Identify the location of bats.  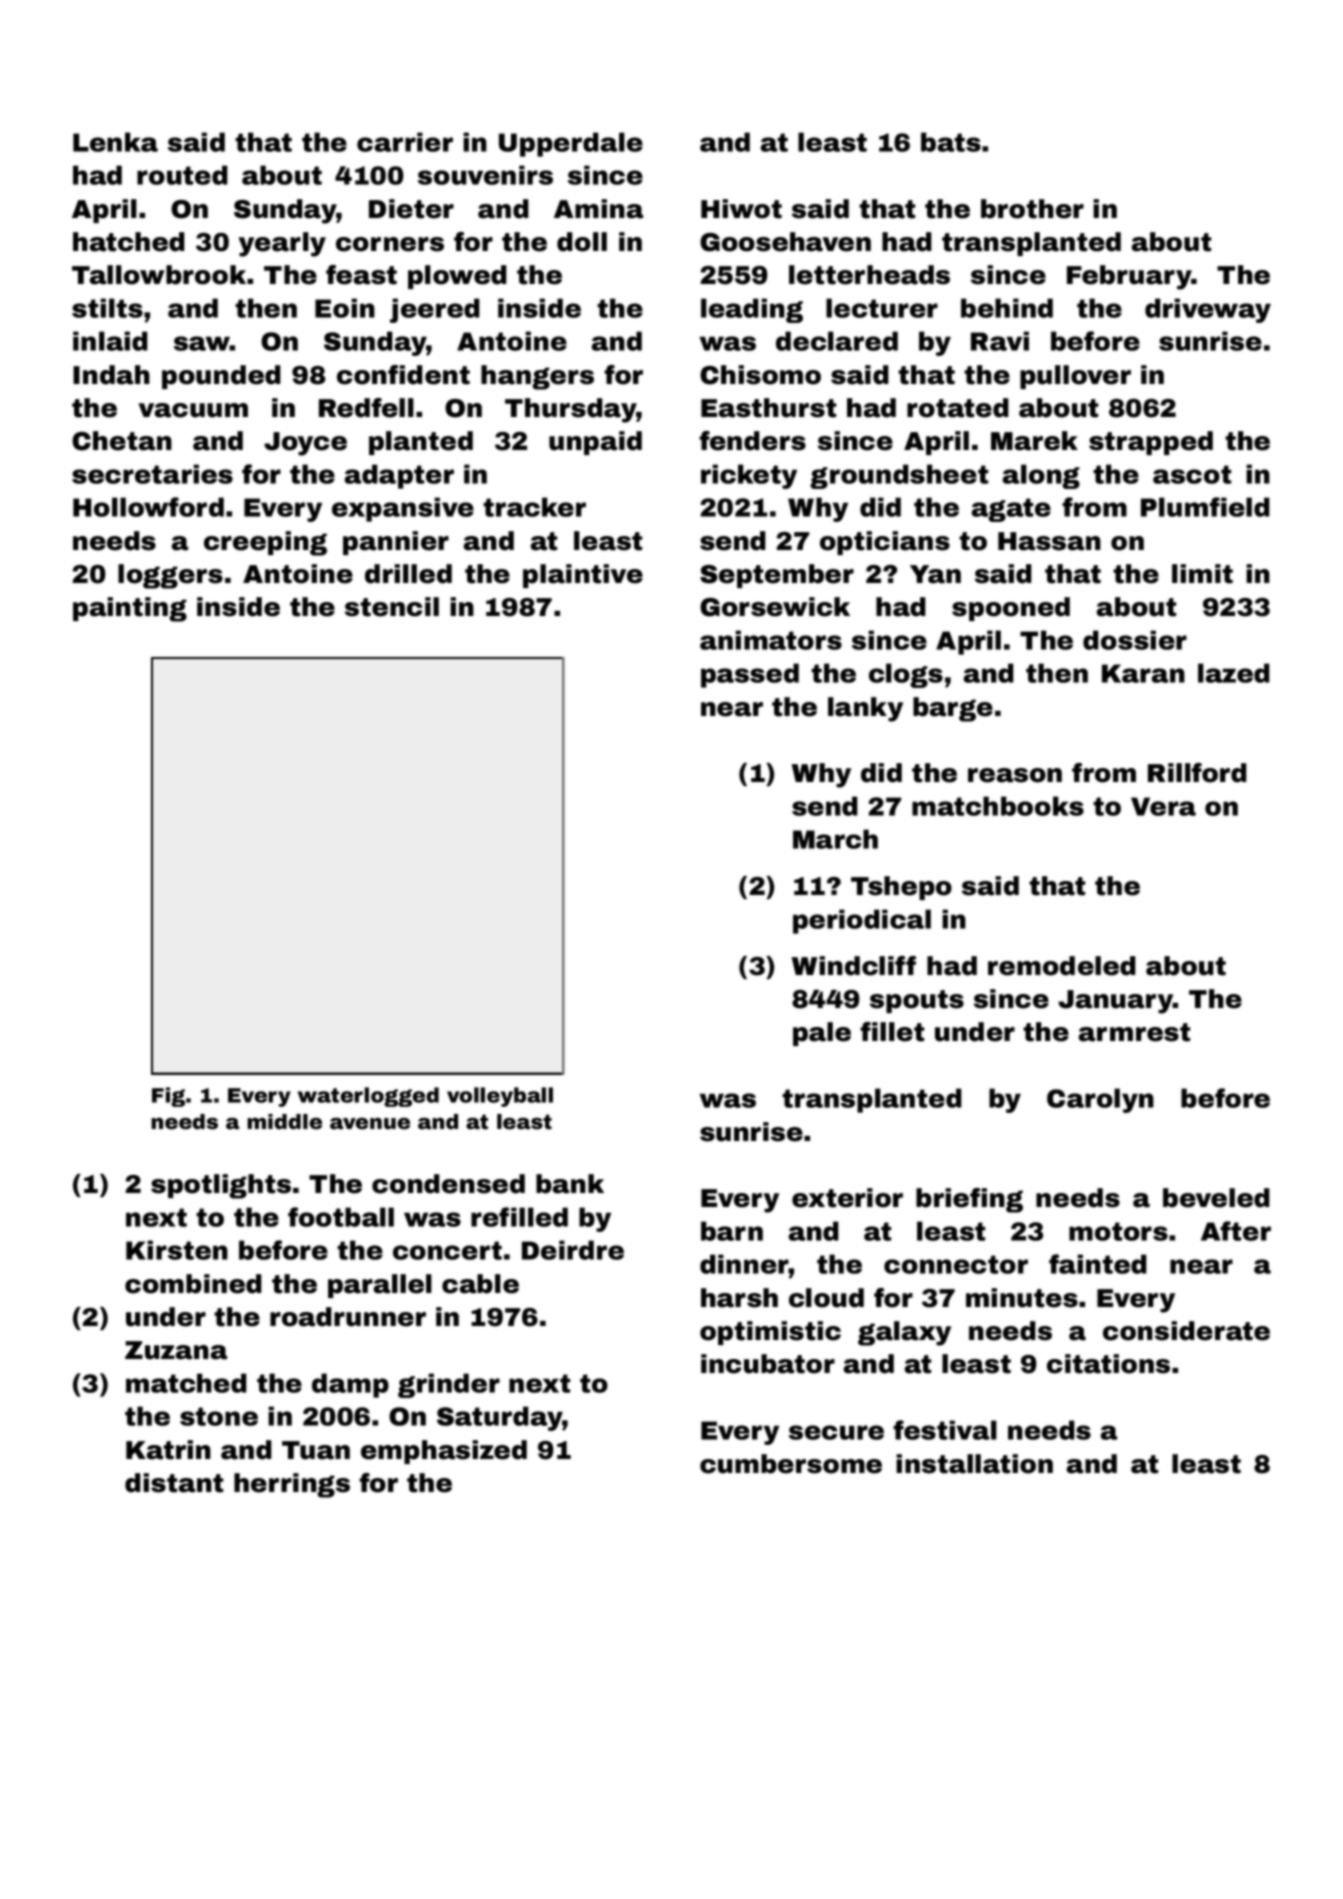
(951, 142).
